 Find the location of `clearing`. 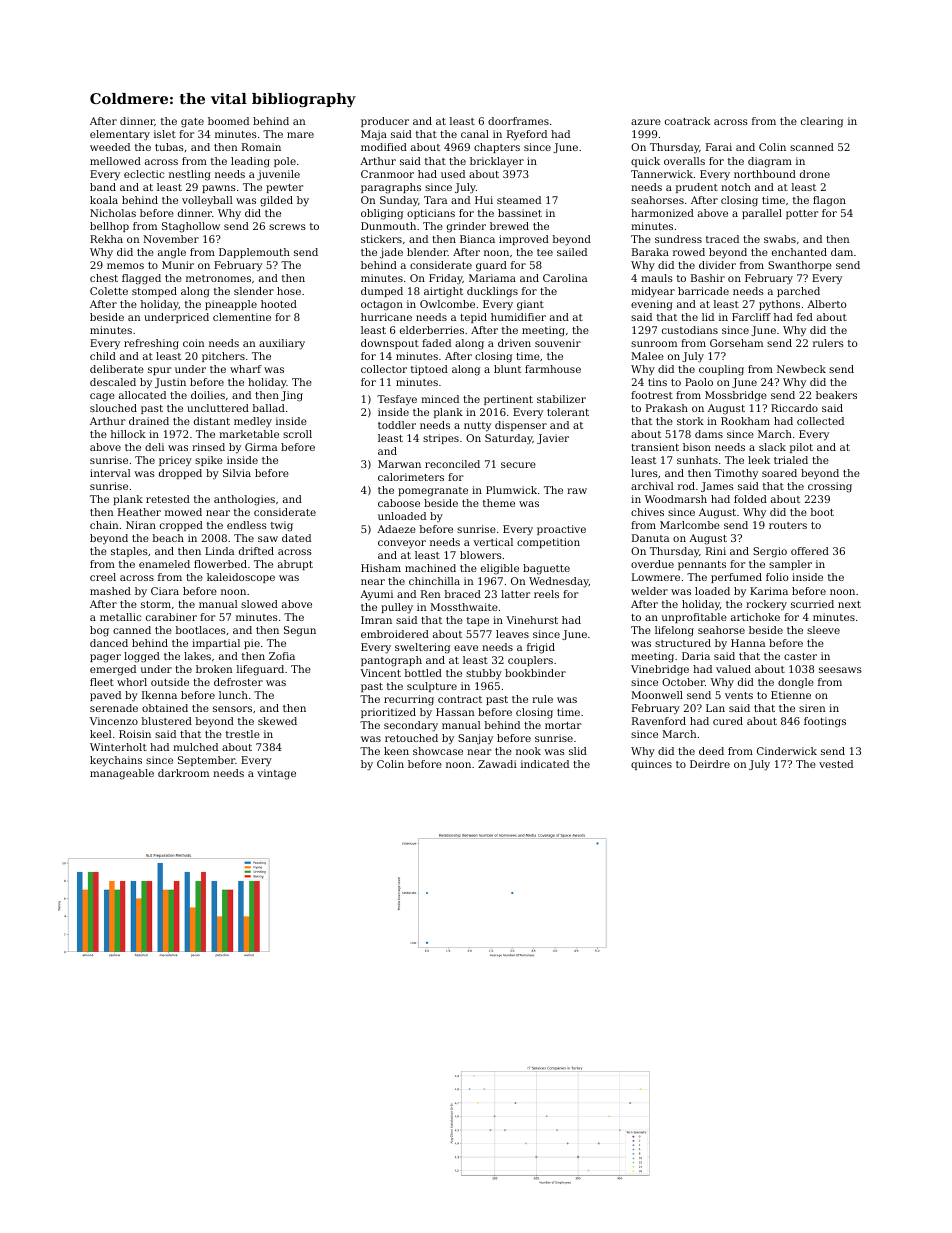

clearing is located at coordinates (822, 122).
